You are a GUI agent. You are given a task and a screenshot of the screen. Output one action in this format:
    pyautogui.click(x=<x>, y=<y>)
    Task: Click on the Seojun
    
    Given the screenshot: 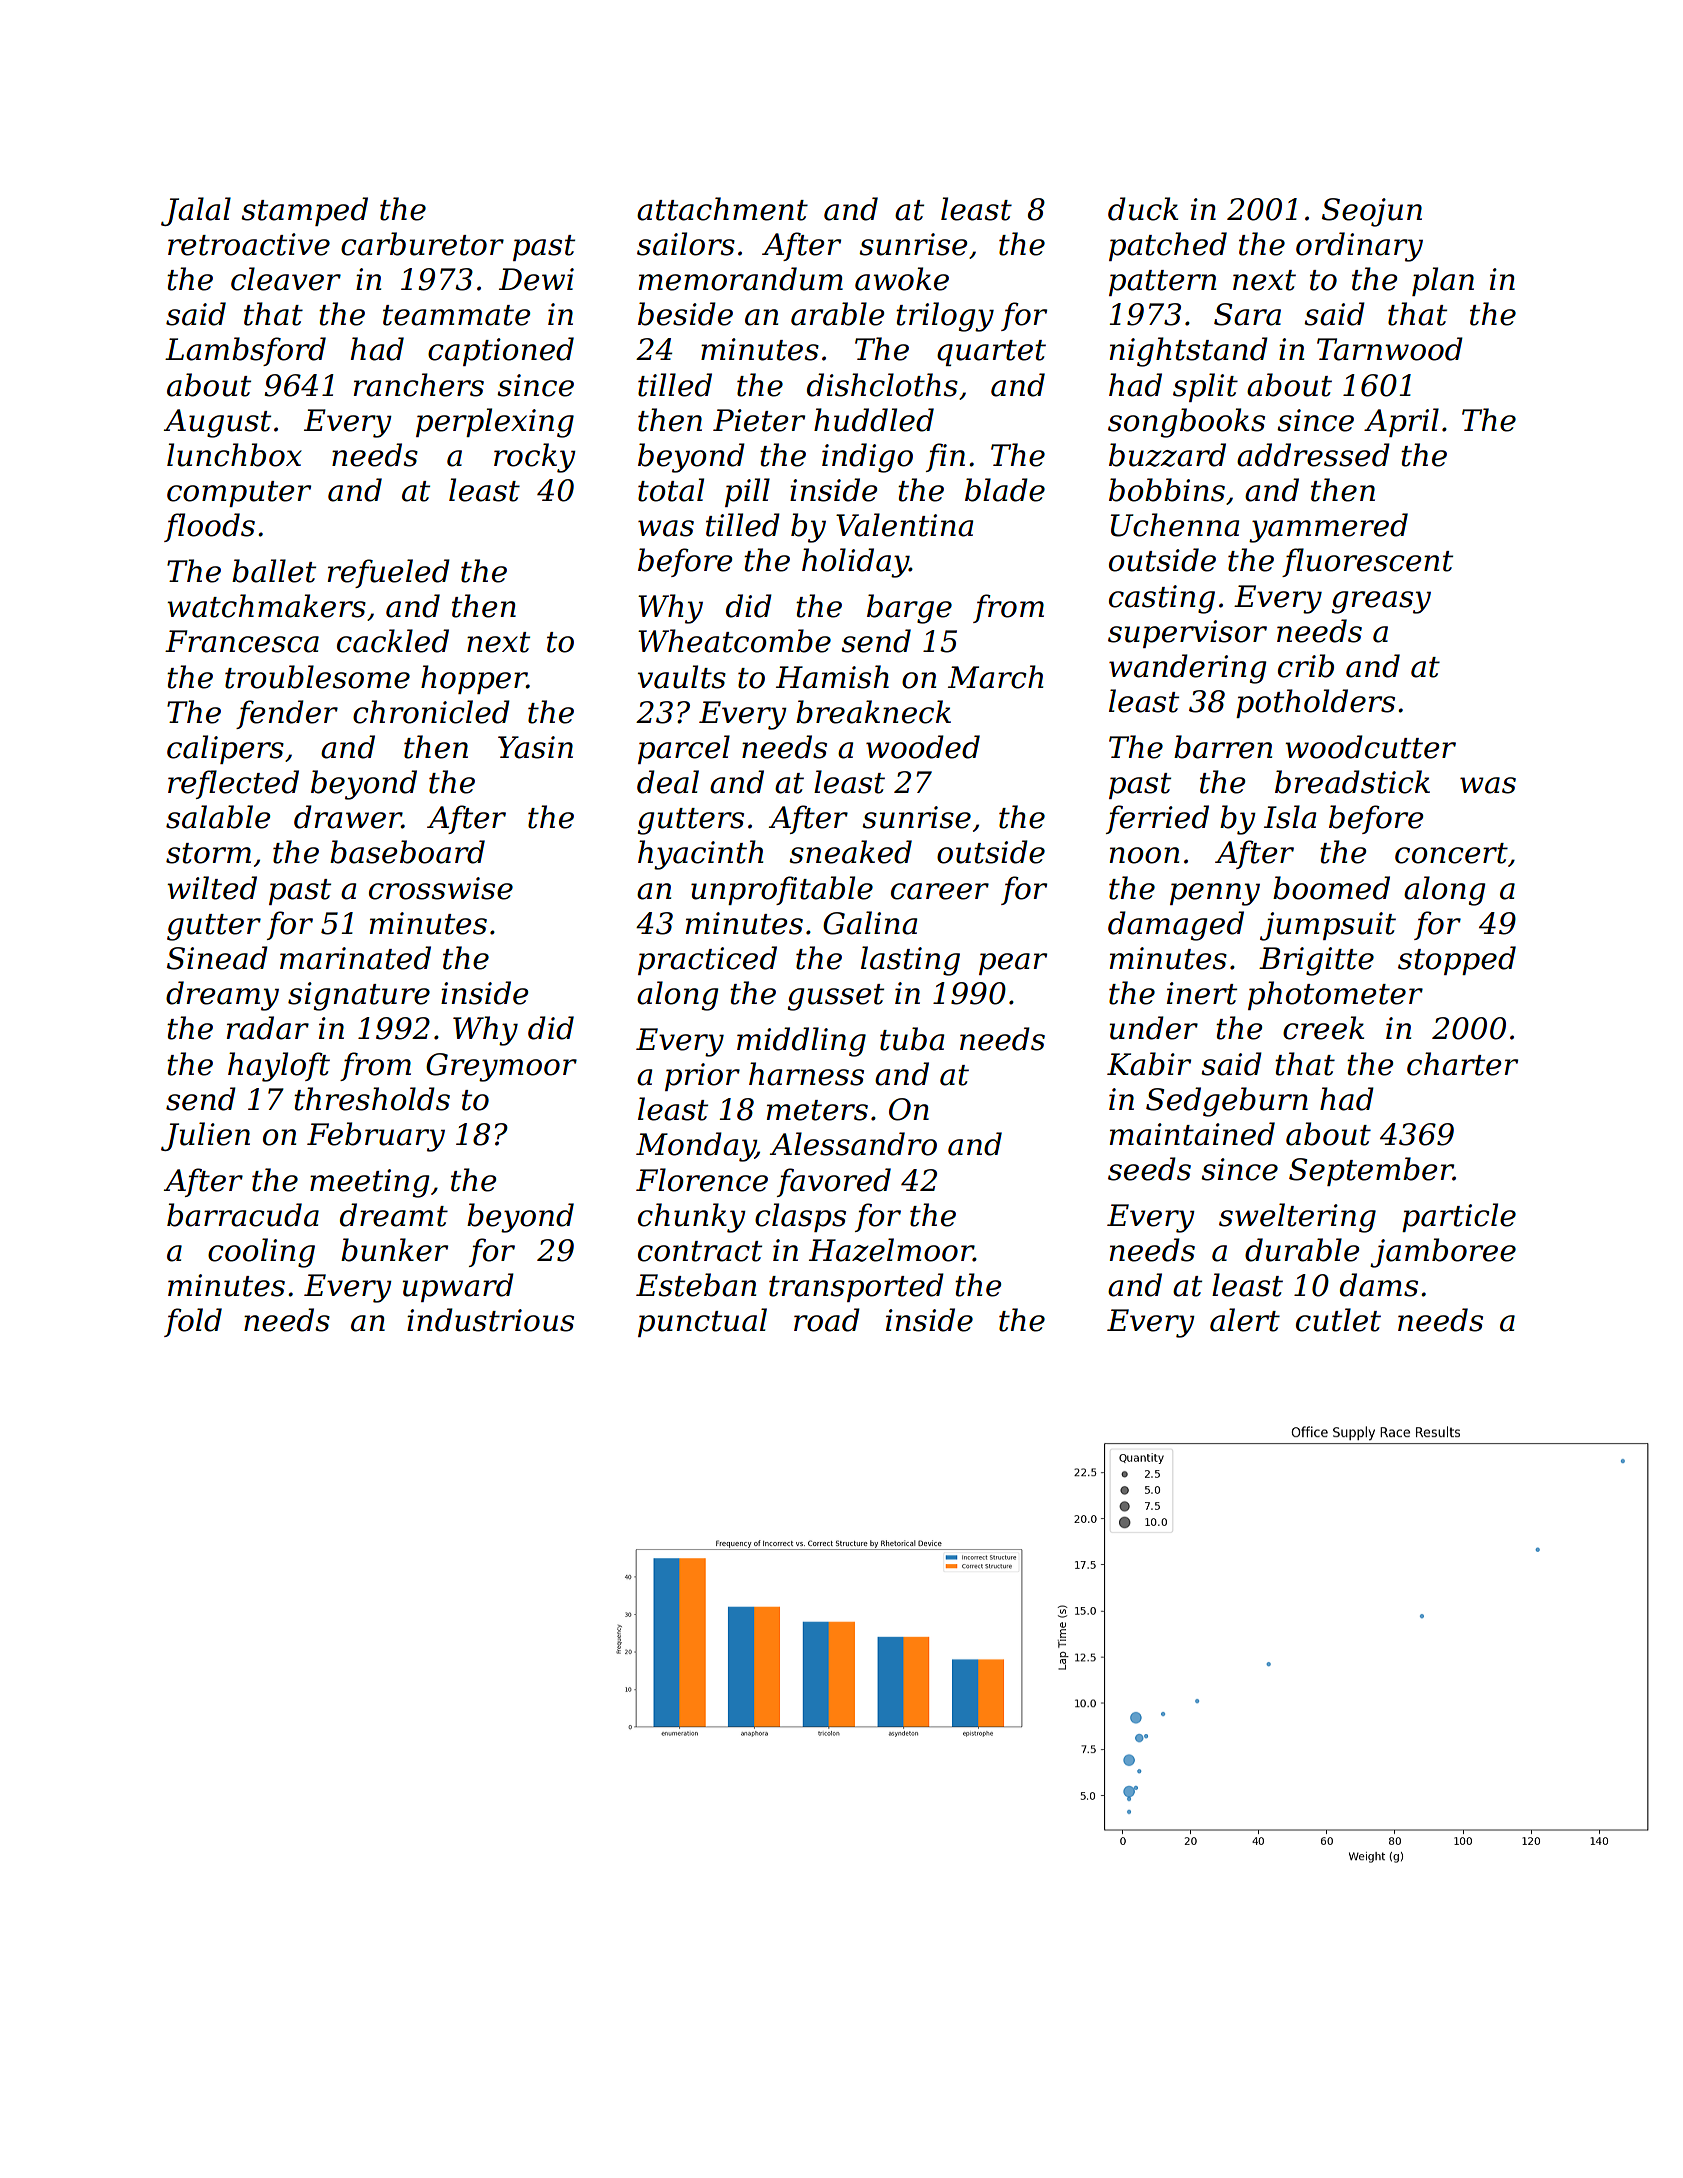 What is the action you would take?
    pyautogui.click(x=1372, y=212)
